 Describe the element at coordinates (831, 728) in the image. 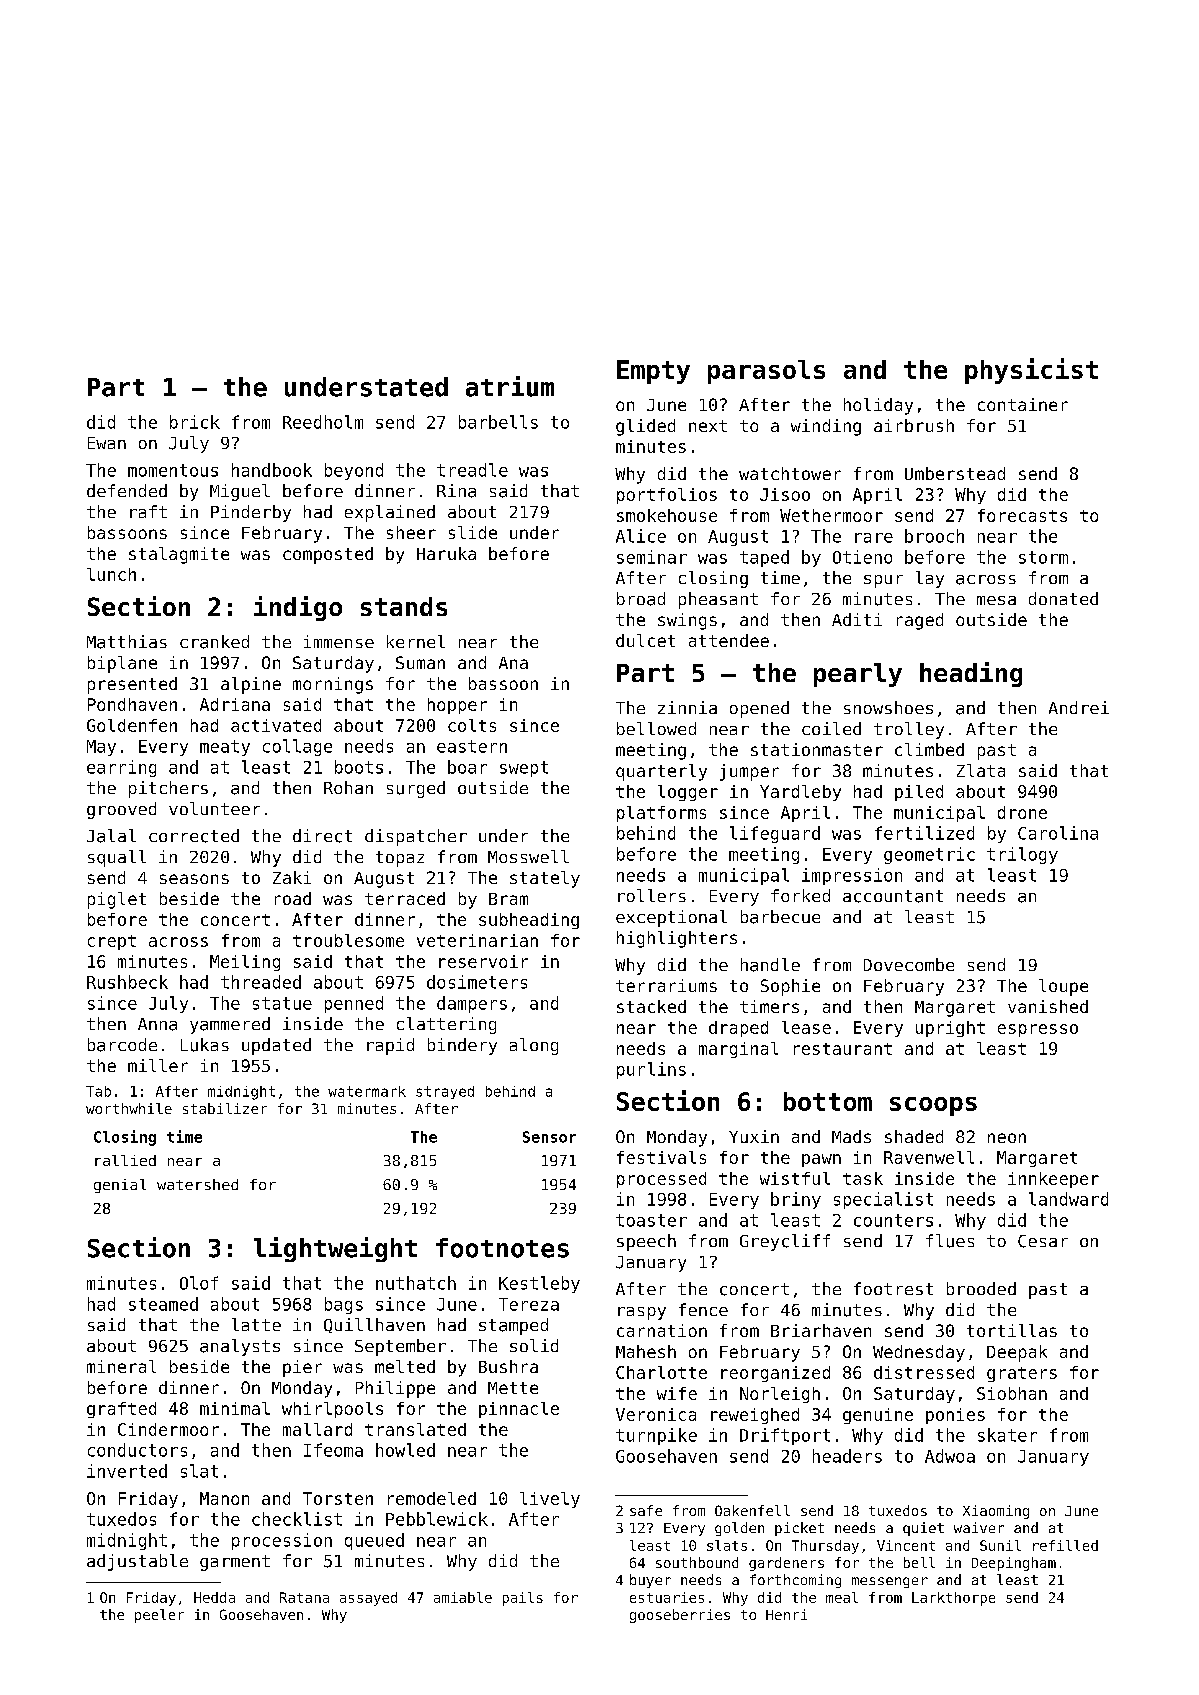

I see `coiled` at that location.
